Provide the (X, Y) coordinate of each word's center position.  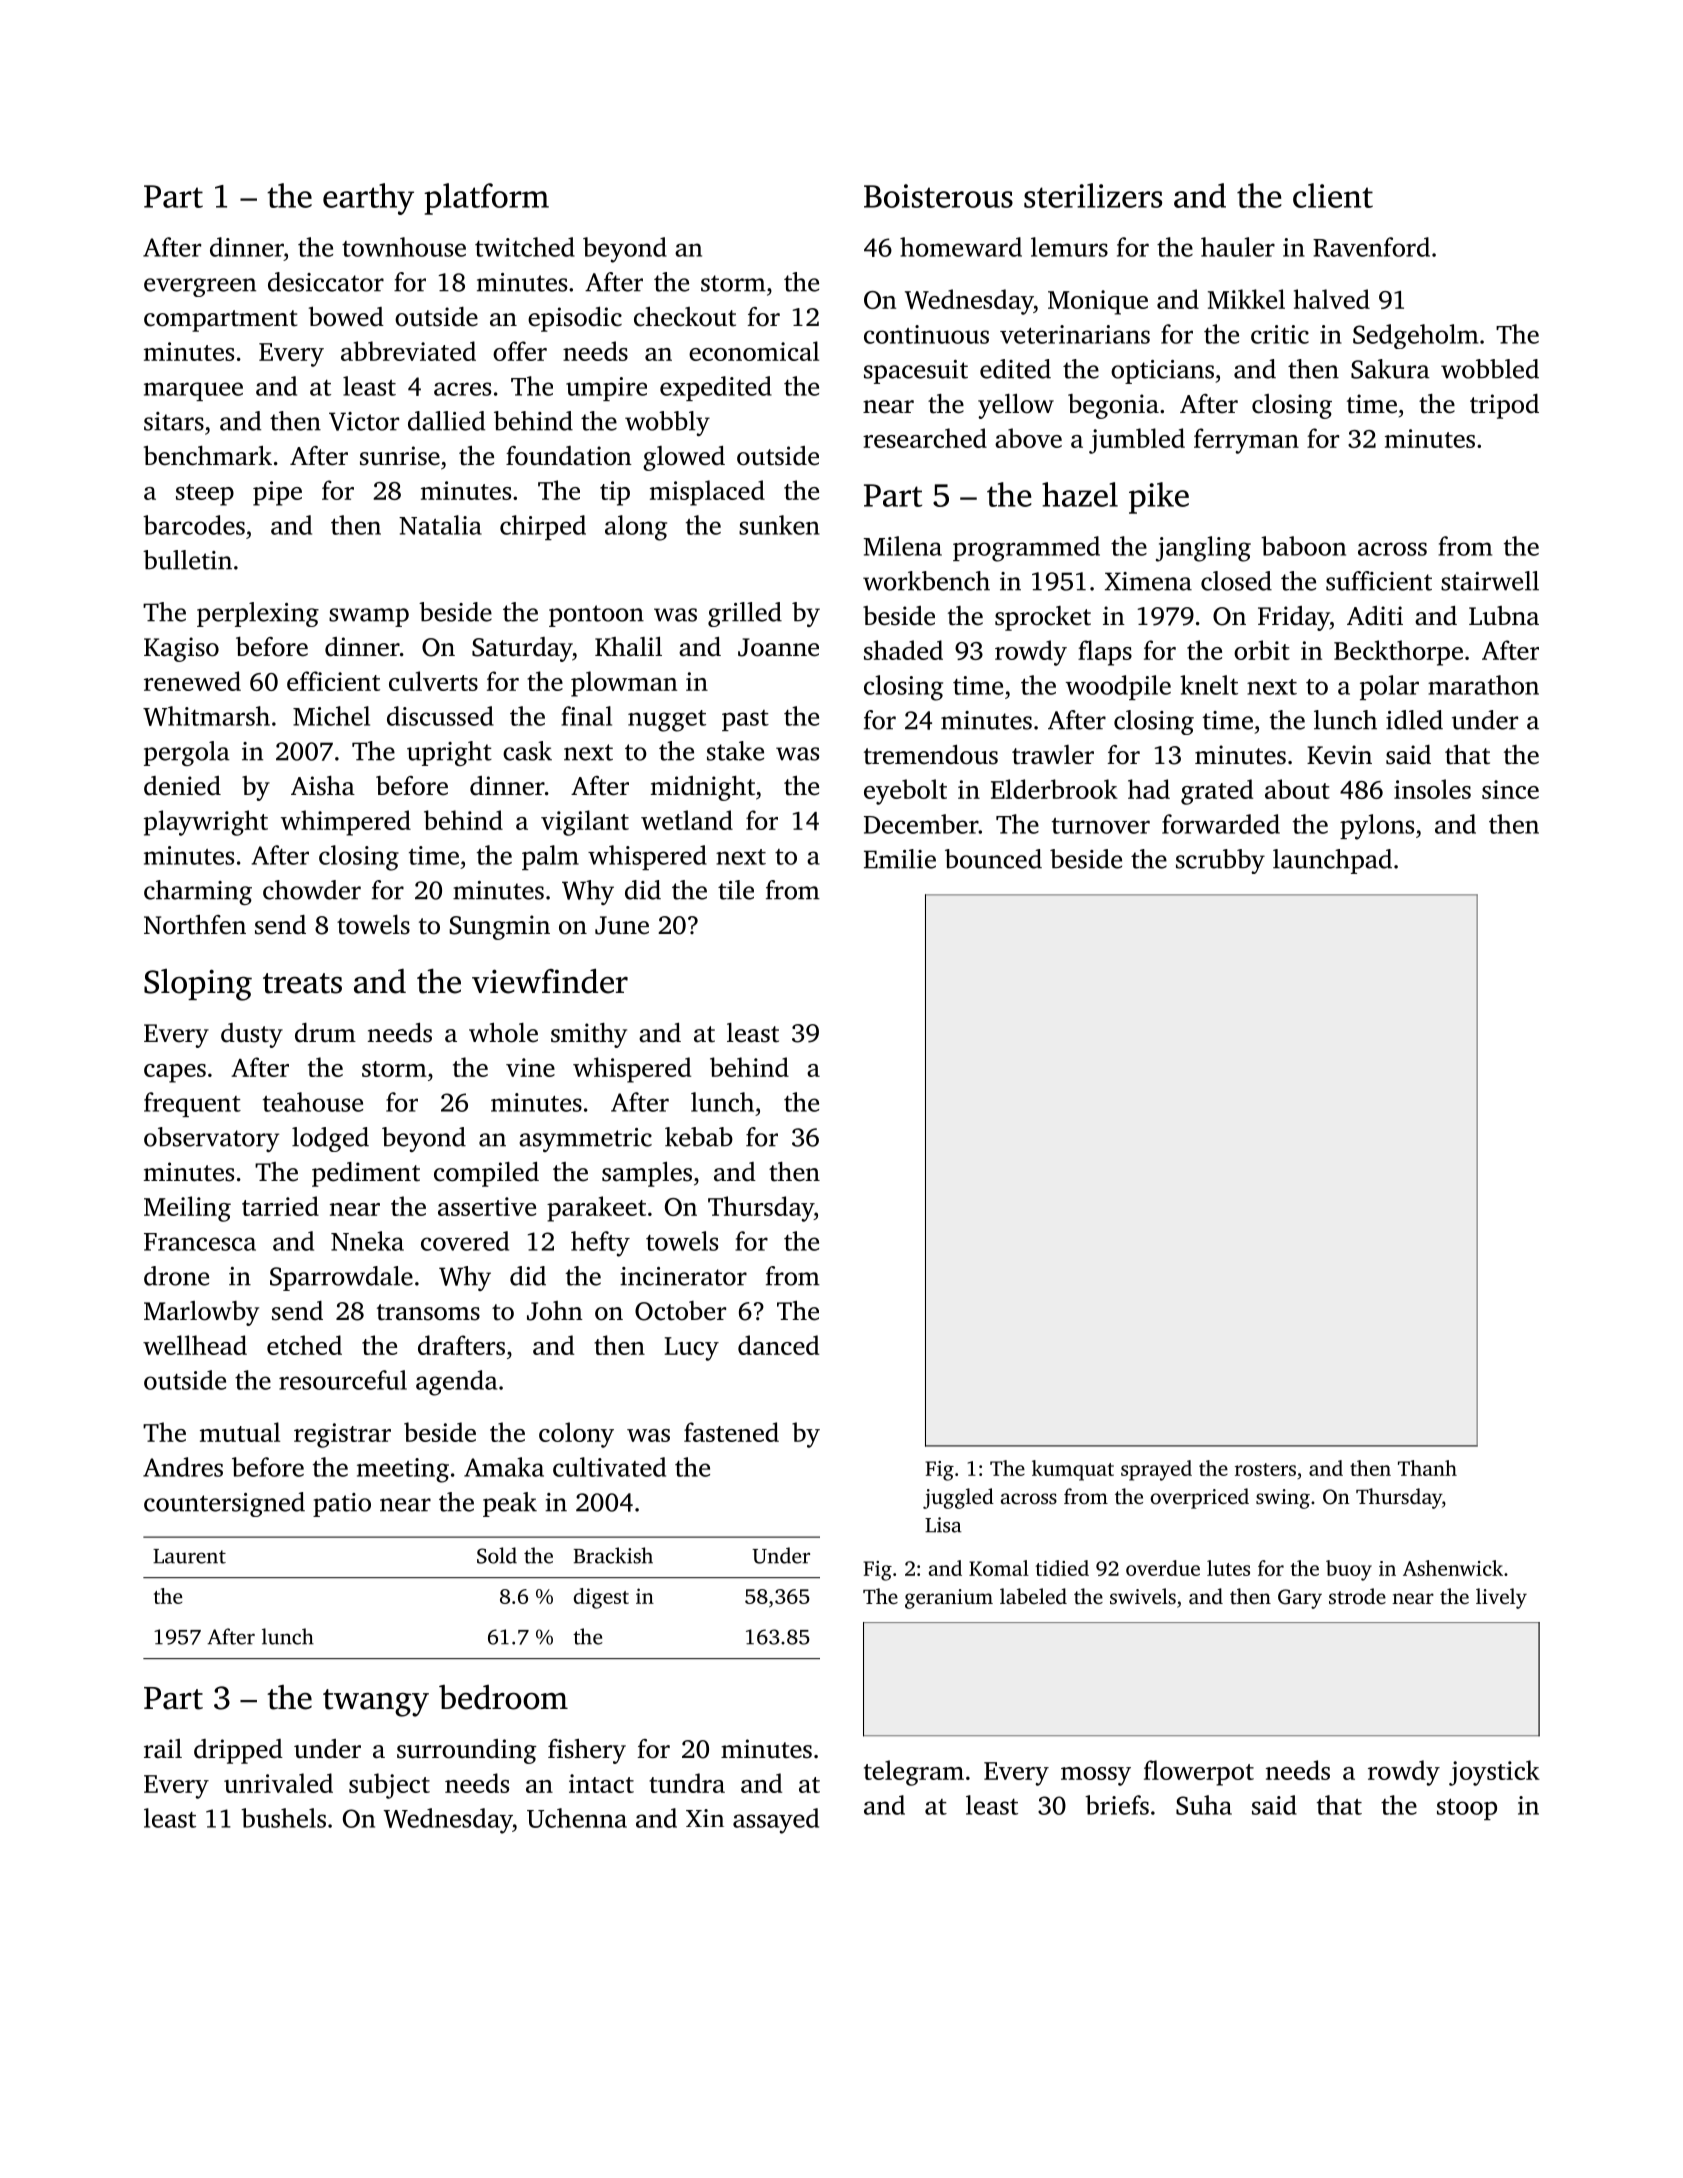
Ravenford (1371, 247)
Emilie (900, 859)
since (1510, 789)
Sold (497, 1555)
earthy (368, 199)
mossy (1096, 1776)
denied (182, 786)
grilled (745, 614)
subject (389, 1786)
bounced (993, 859)
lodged (330, 1139)
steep (205, 495)
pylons (1377, 827)
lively (1501, 1598)
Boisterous (938, 196)
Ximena (1148, 581)
